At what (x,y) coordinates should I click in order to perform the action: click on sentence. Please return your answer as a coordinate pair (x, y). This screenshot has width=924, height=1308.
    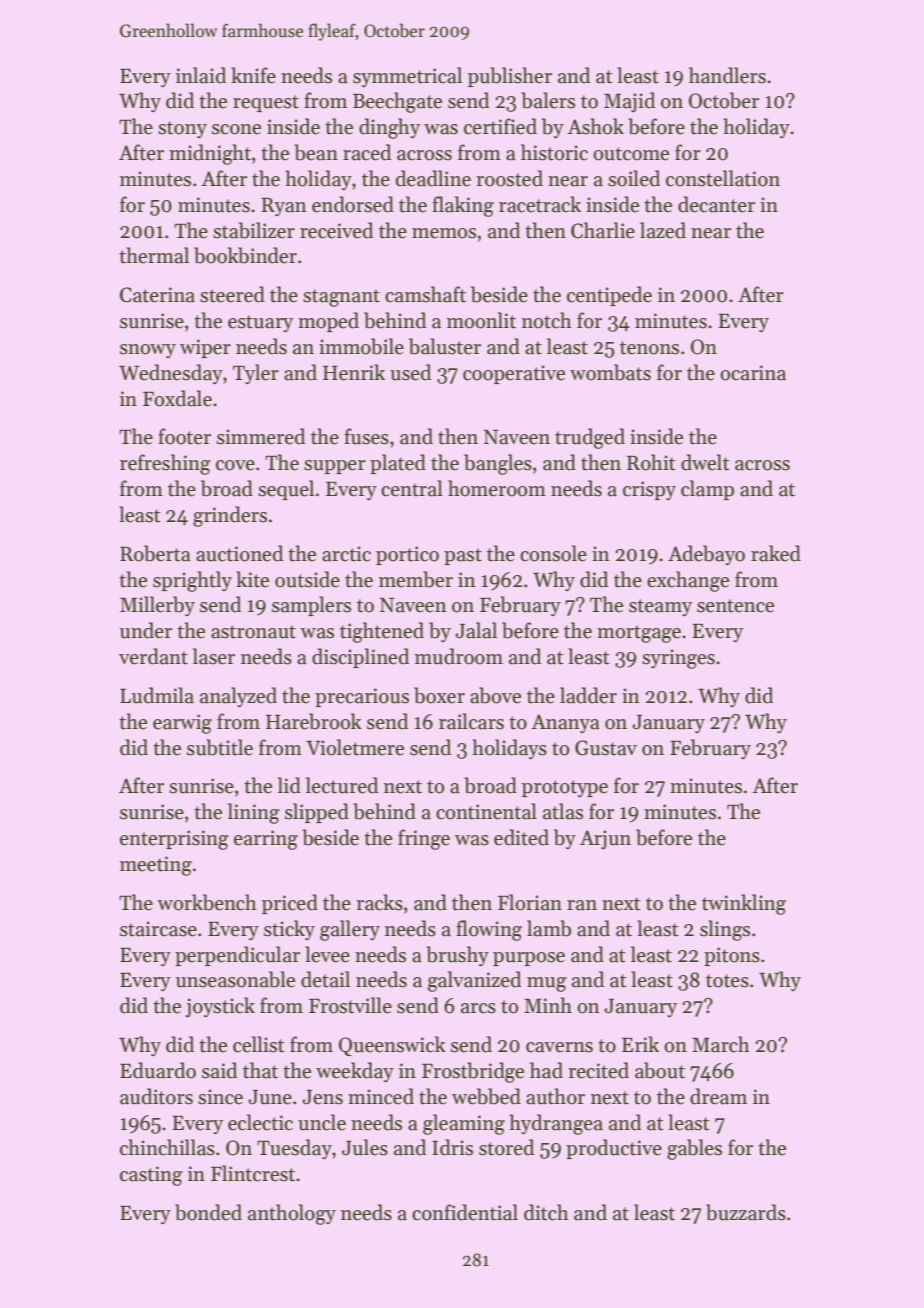
    Looking at the image, I should click on (735, 606).
